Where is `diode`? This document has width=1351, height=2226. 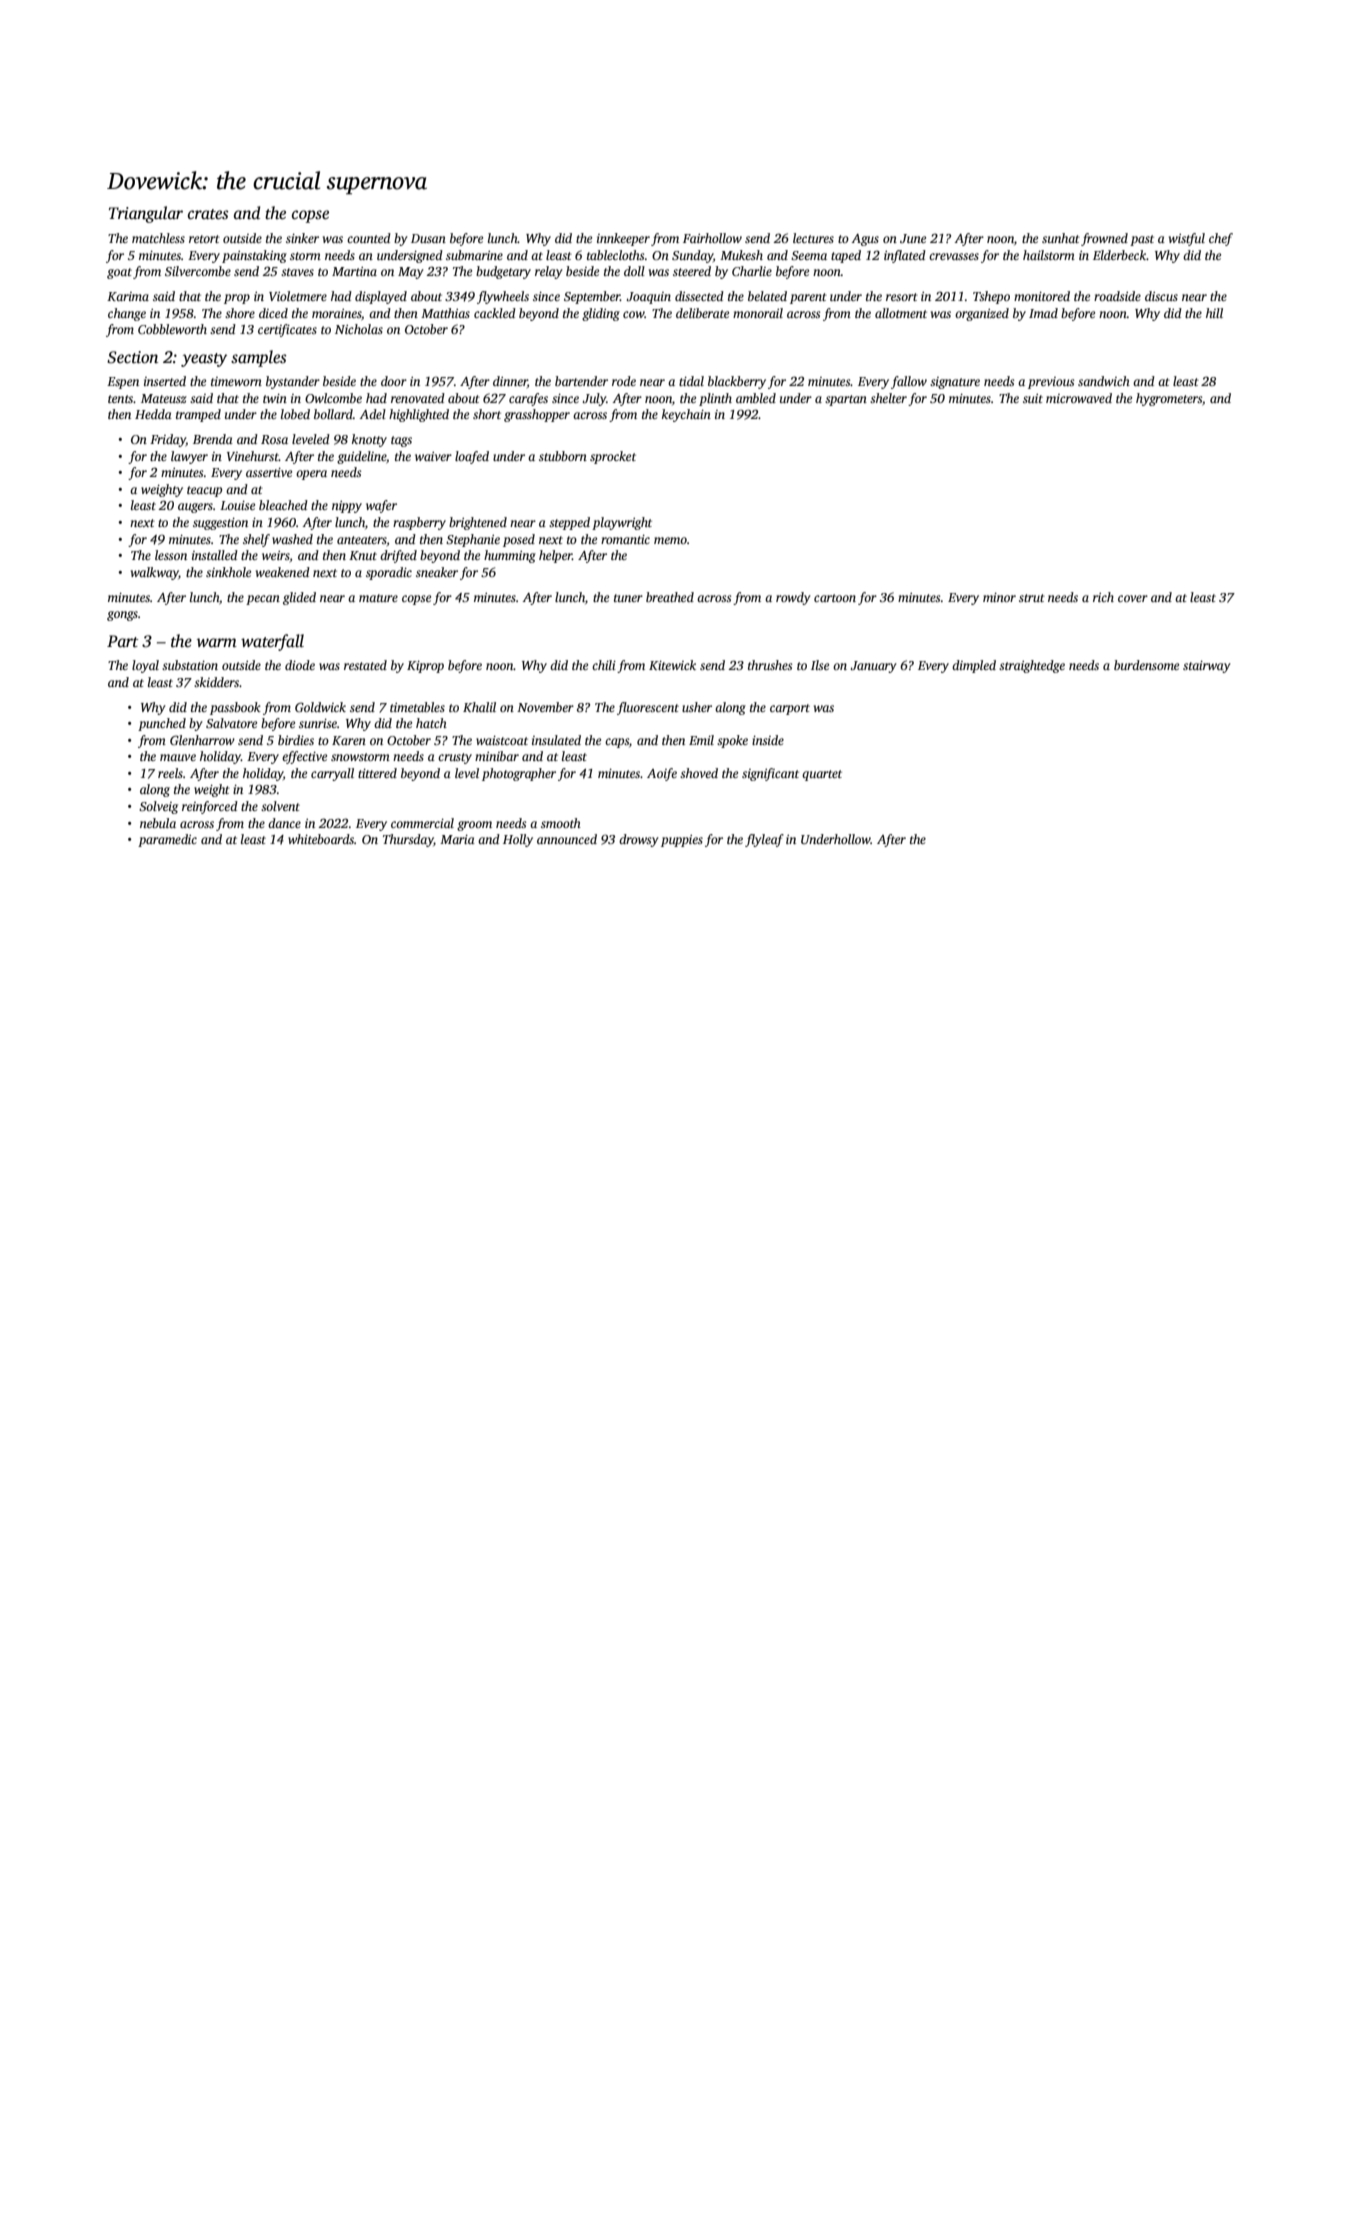 diode is located at coordinates (300, 665).
